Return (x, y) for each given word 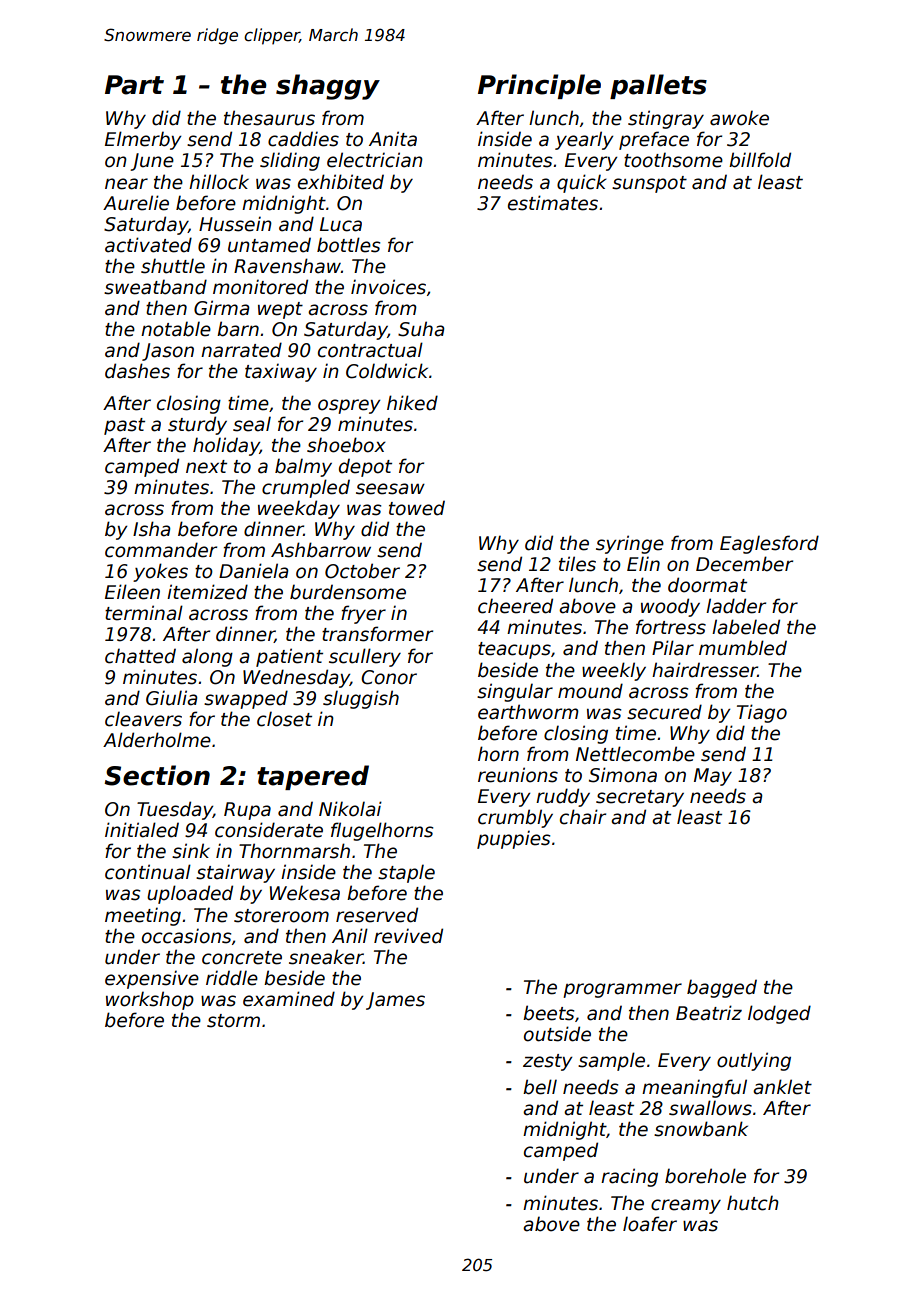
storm (233, 1021)
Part (134, 85)
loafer (650, 1224)
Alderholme (157, 740)
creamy (686, 1206)
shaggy (328, 87)
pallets (658, 86)
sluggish (361, 699)
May (713, 777)
